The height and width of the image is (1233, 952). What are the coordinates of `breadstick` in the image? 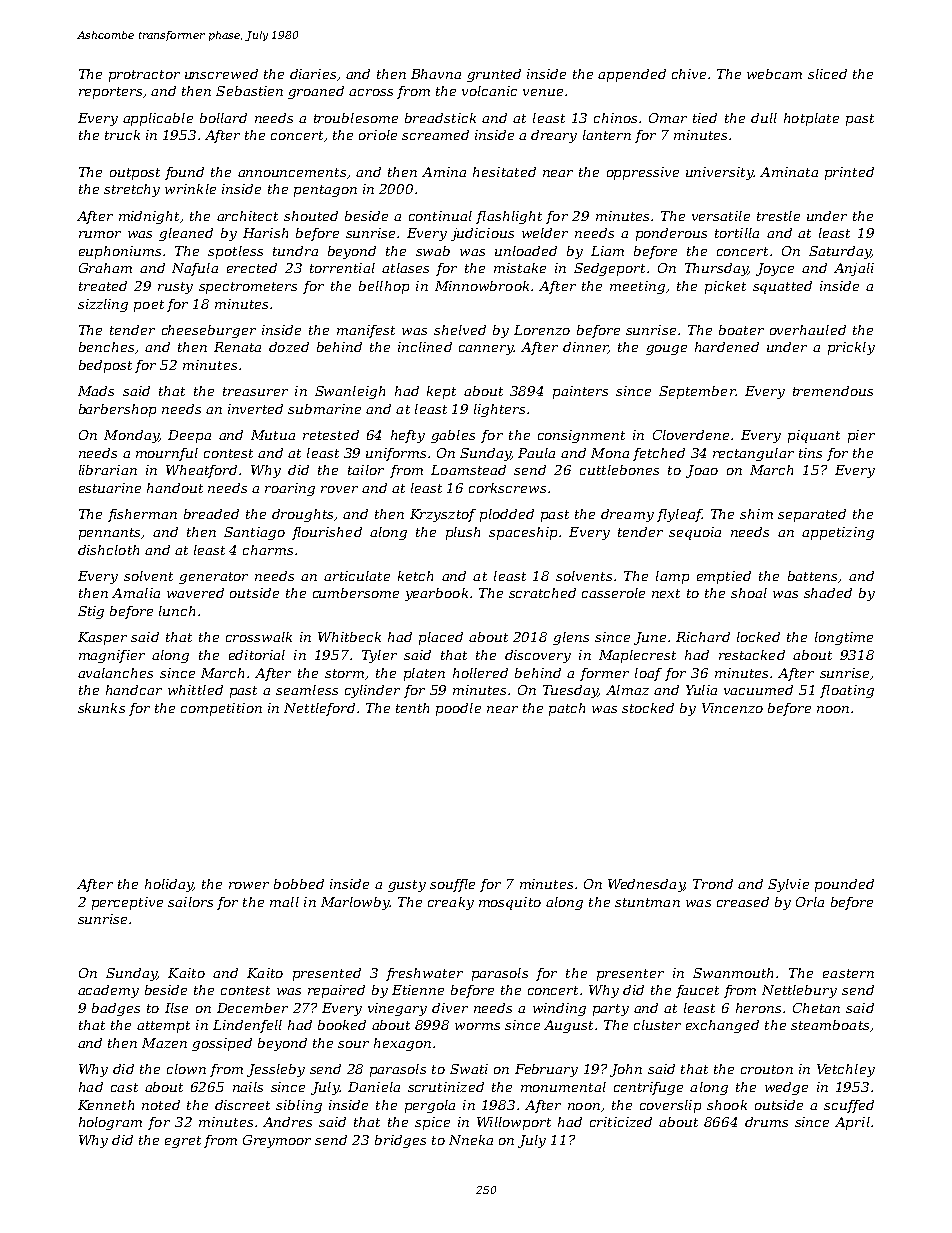 It's located at (440, 118).
